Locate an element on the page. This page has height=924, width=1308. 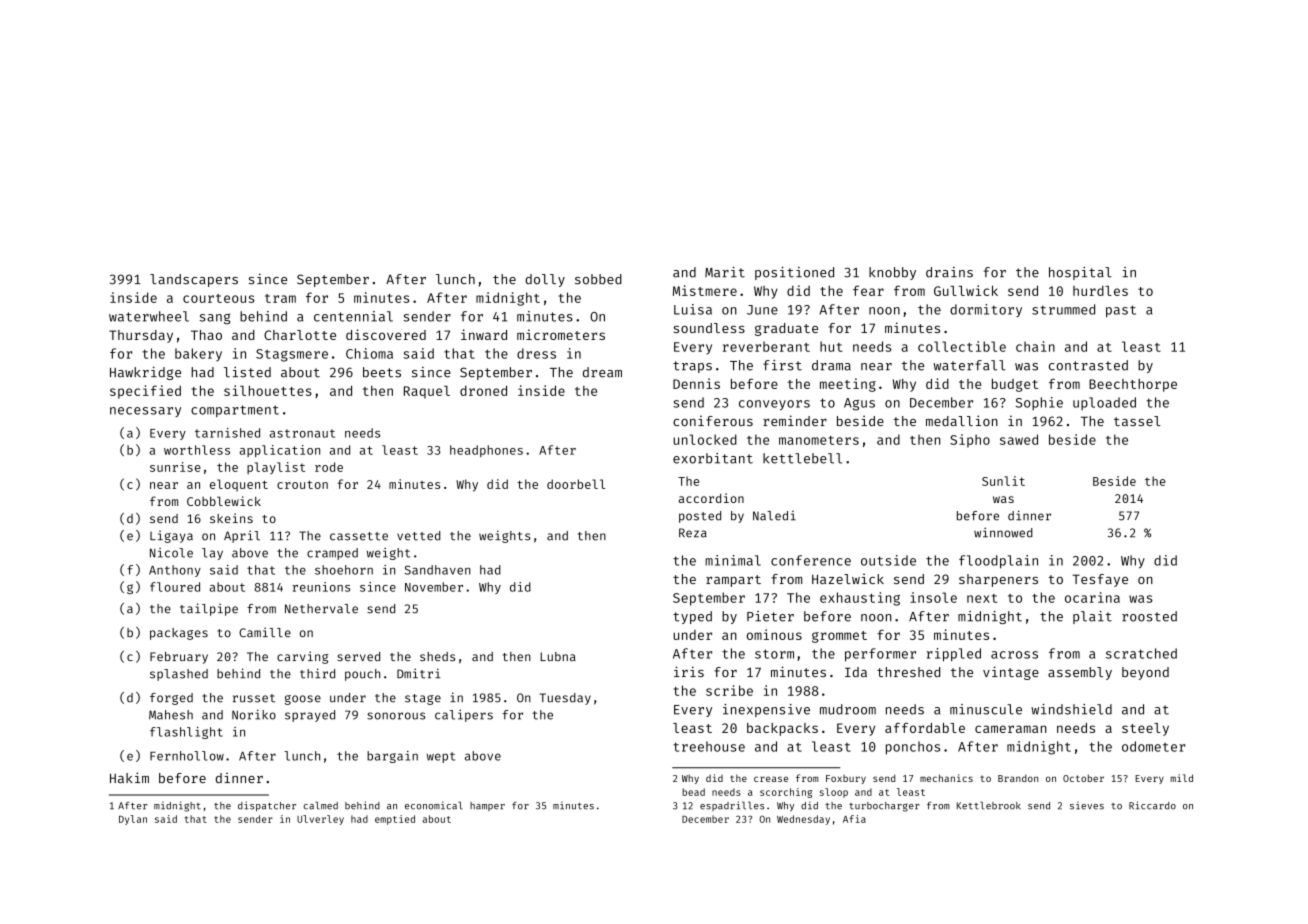
October is located at coordinates (1083, 778).
